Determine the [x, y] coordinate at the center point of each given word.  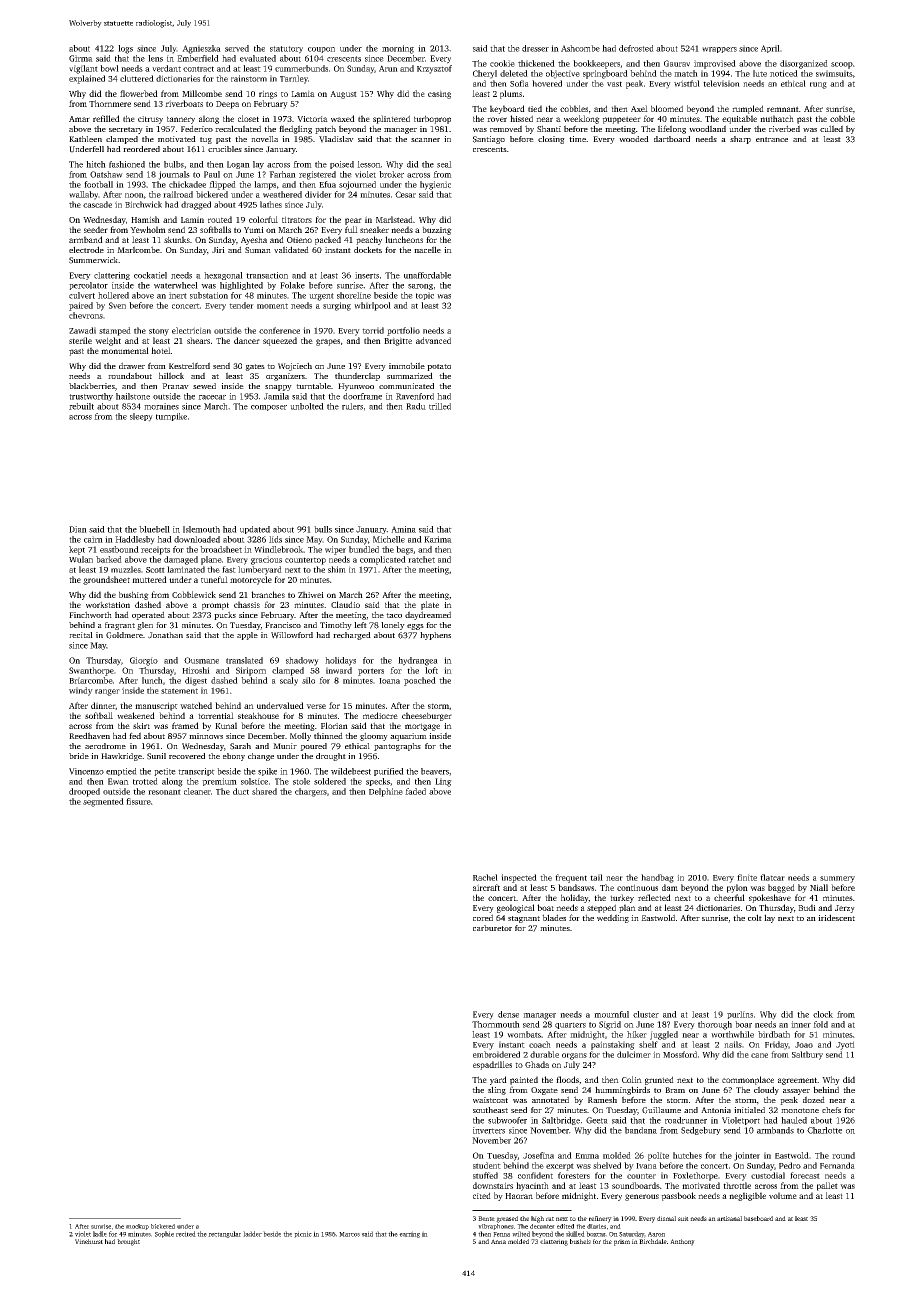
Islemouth [201, 529]
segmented [103, 802]
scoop [842, 65]
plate [430, 605]
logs [125, 49]
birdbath [774, 1034]
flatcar [772, 877]
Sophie [164, 1234]
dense [508, 1014]
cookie [502, 63]
